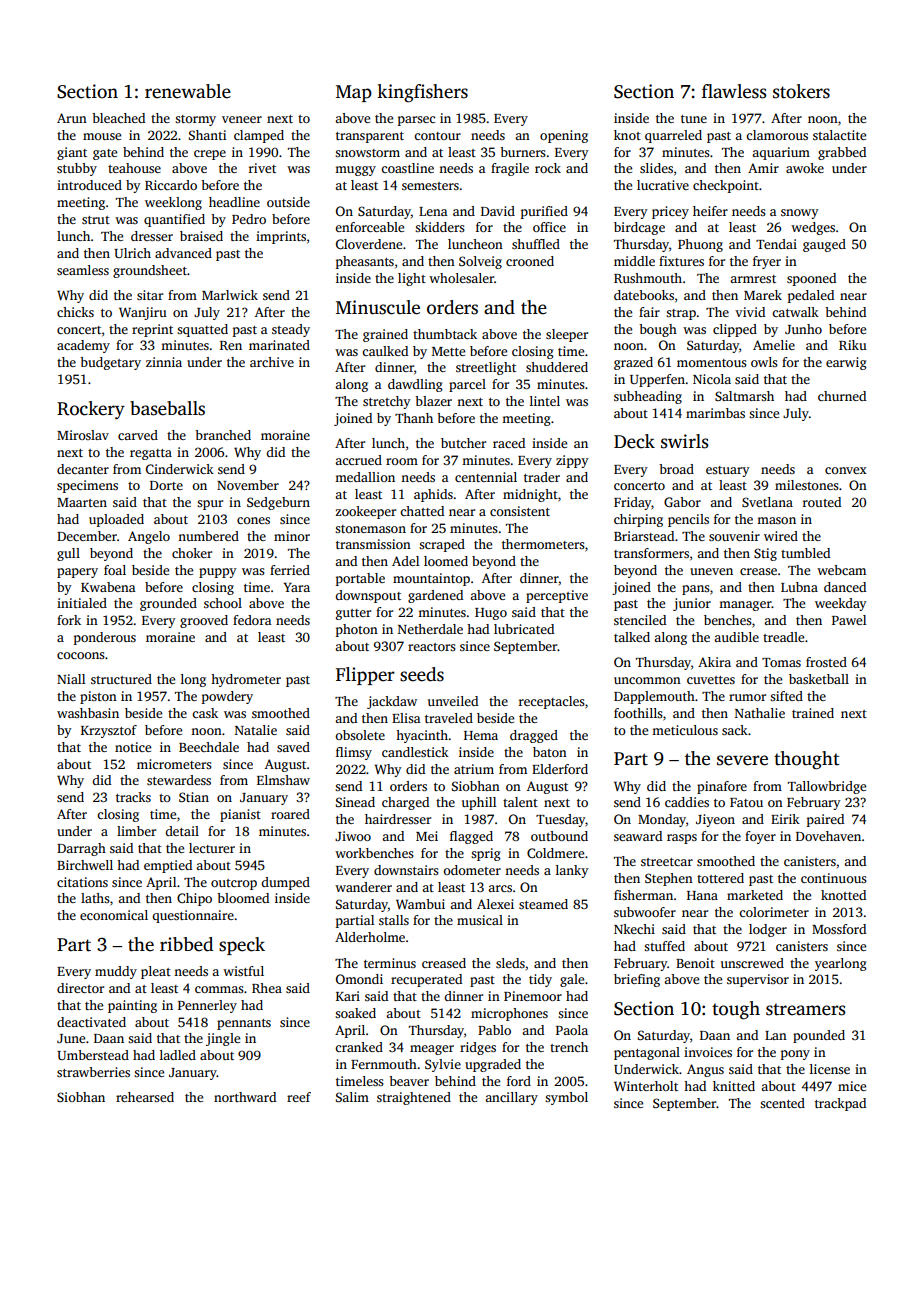 This document has height=1308, width=924. I want to click on owls, so click(764, 362).
